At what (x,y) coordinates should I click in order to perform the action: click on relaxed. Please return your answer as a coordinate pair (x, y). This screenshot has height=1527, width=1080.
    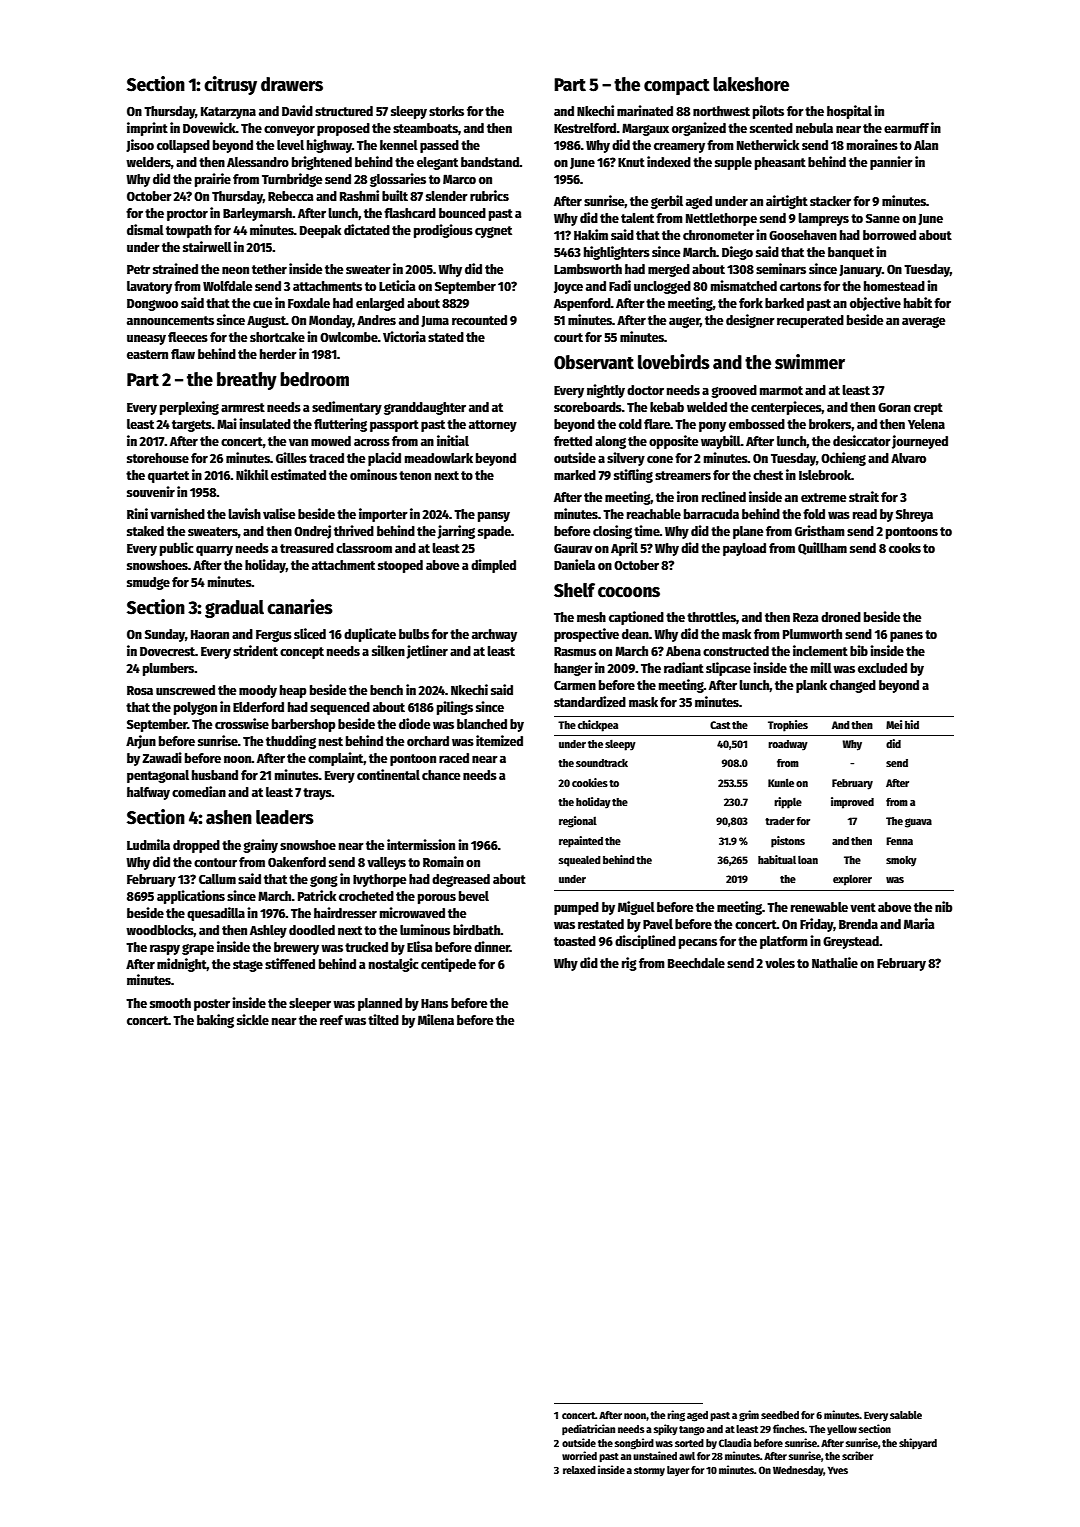
    Looking at the image, I should click on (579, 1470).
